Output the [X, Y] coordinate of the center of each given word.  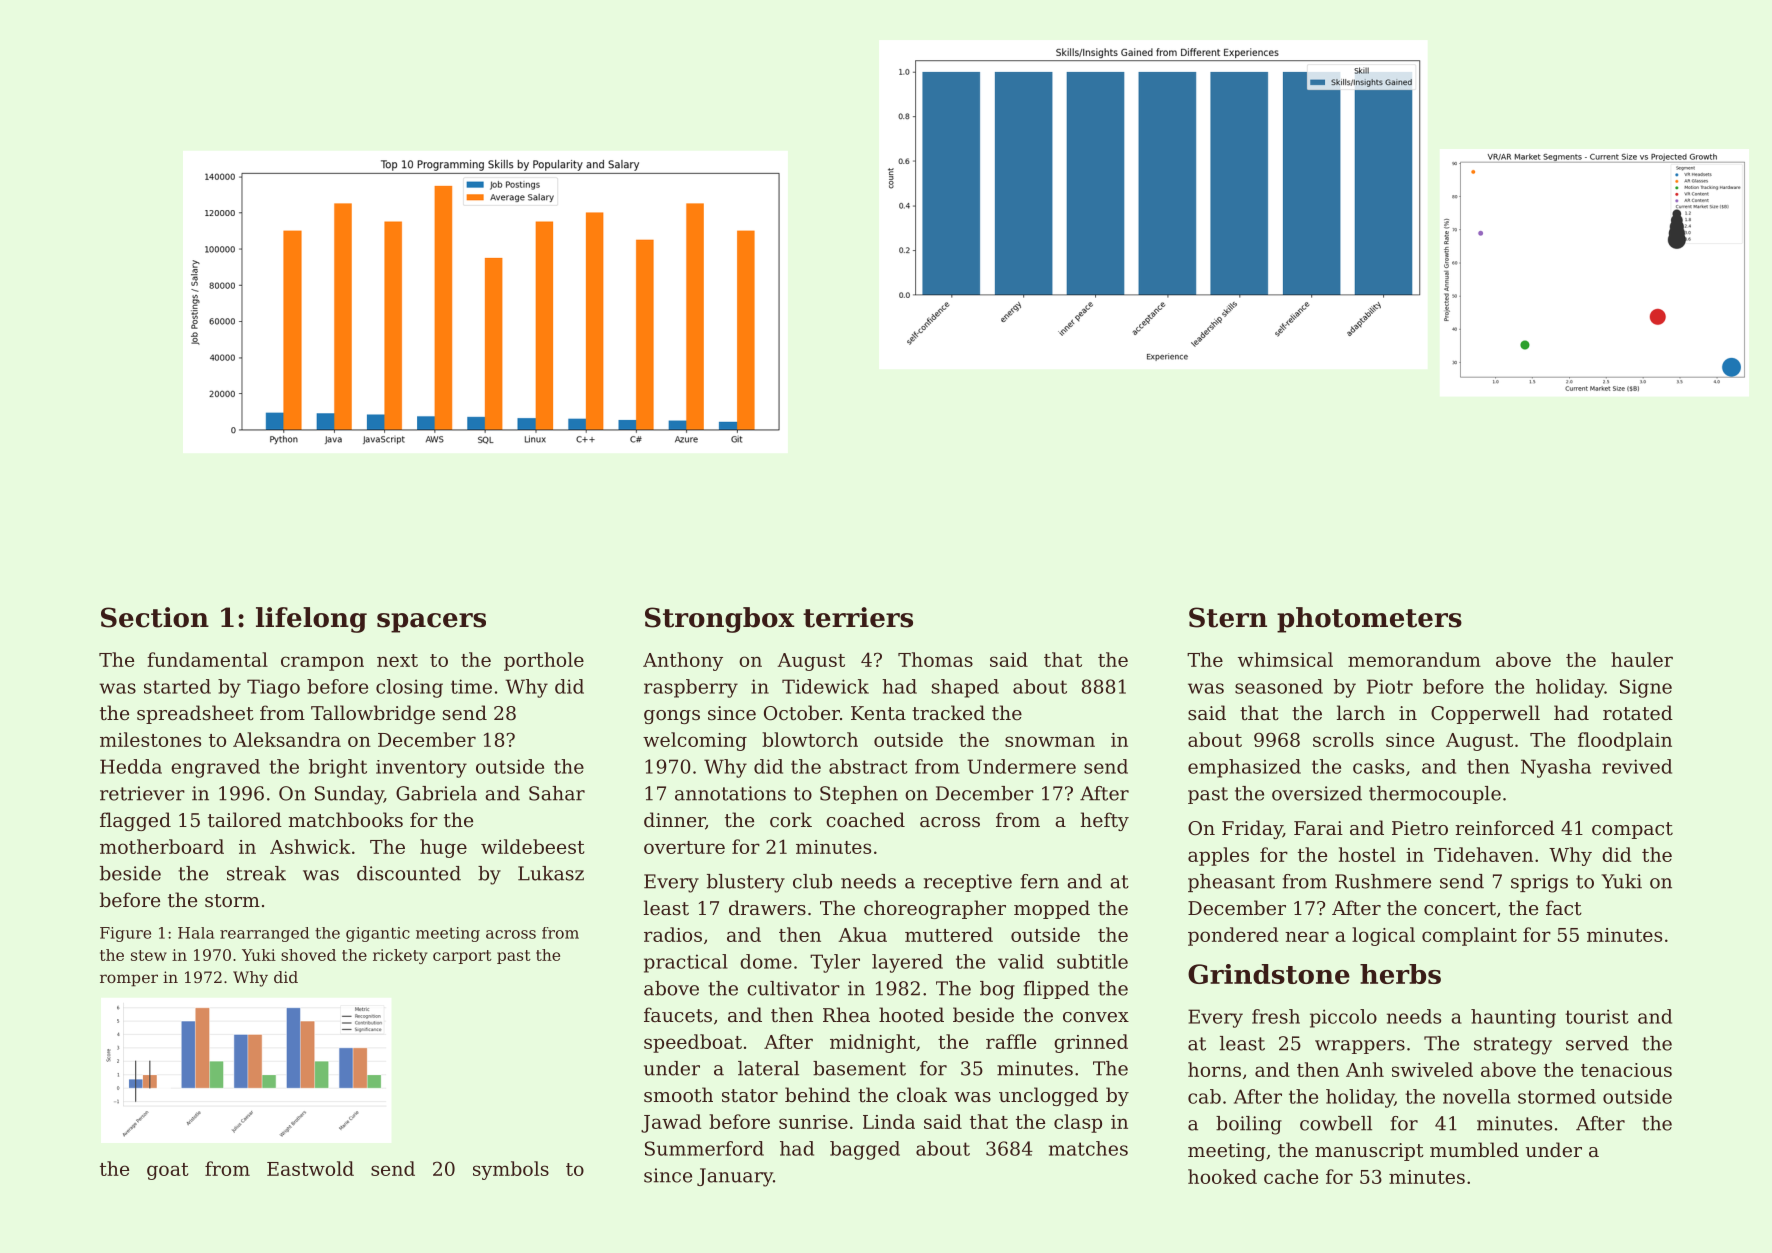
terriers [858, 617]
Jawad [671, 1123]
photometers [1369, 620]
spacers [431, 623]
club [812, 881]
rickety [400, 956]
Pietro [1420, 828]
